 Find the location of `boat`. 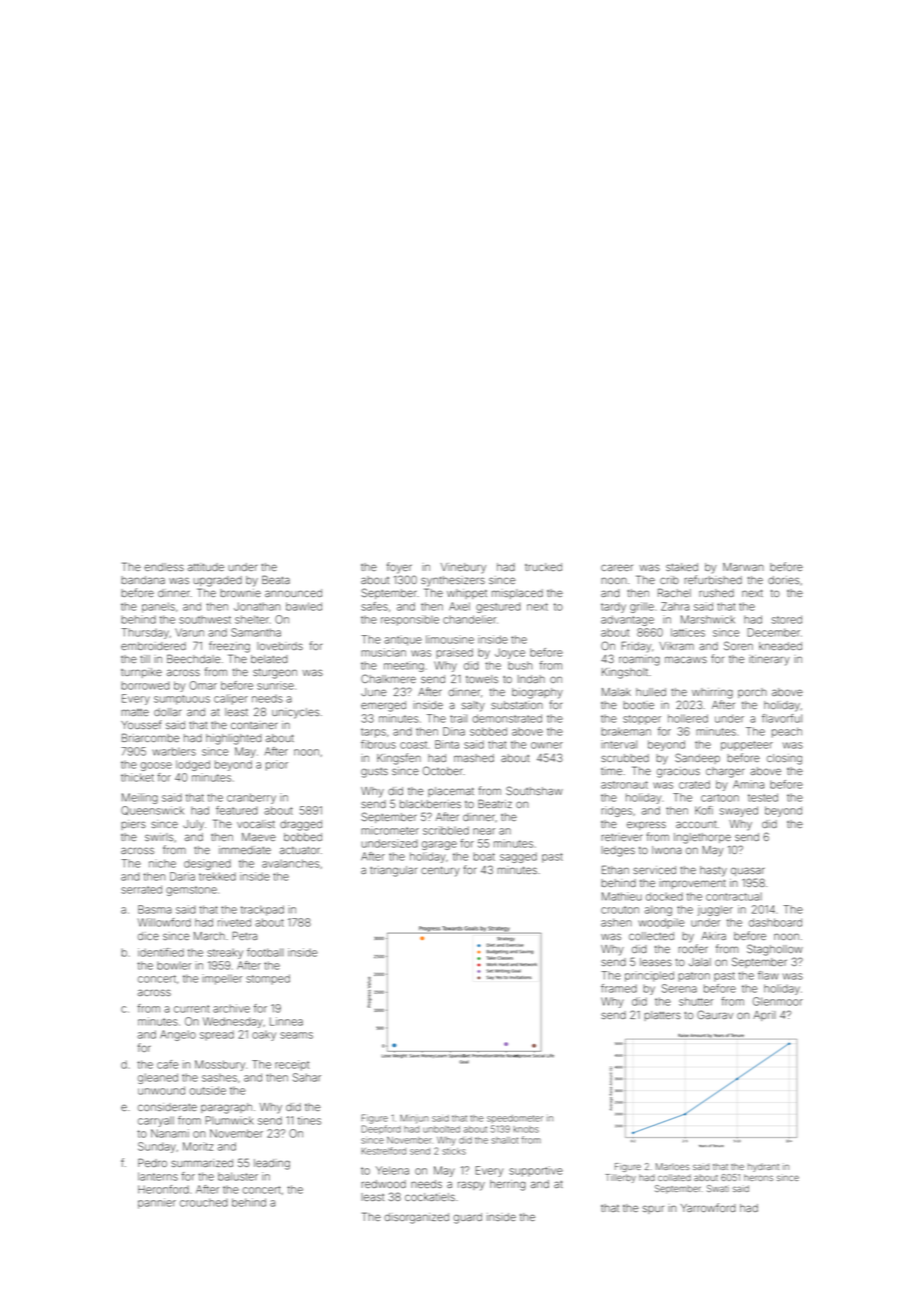

boat is located at coordinates (484, 857).
